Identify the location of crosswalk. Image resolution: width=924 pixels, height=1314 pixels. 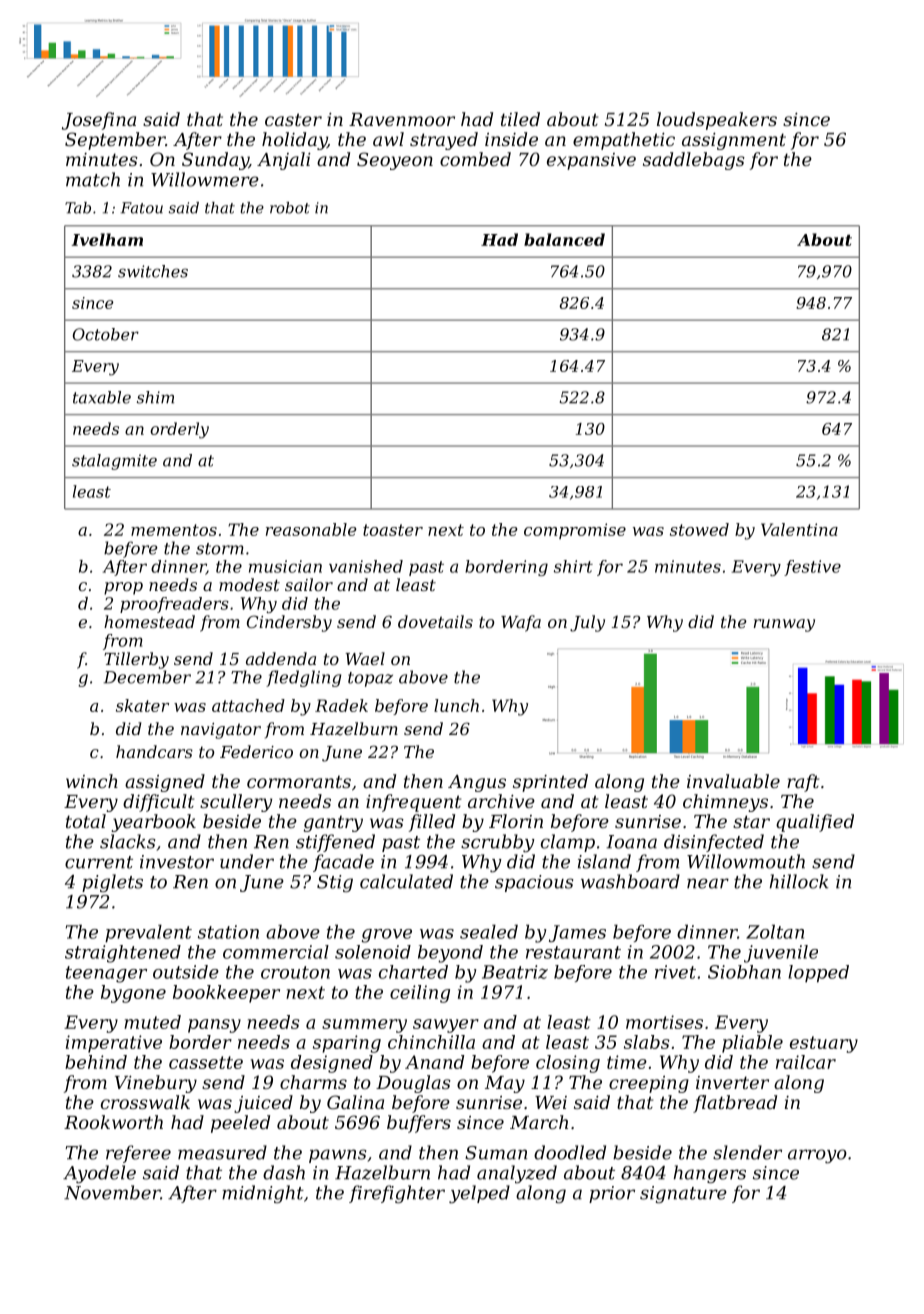
(145, 1102).
